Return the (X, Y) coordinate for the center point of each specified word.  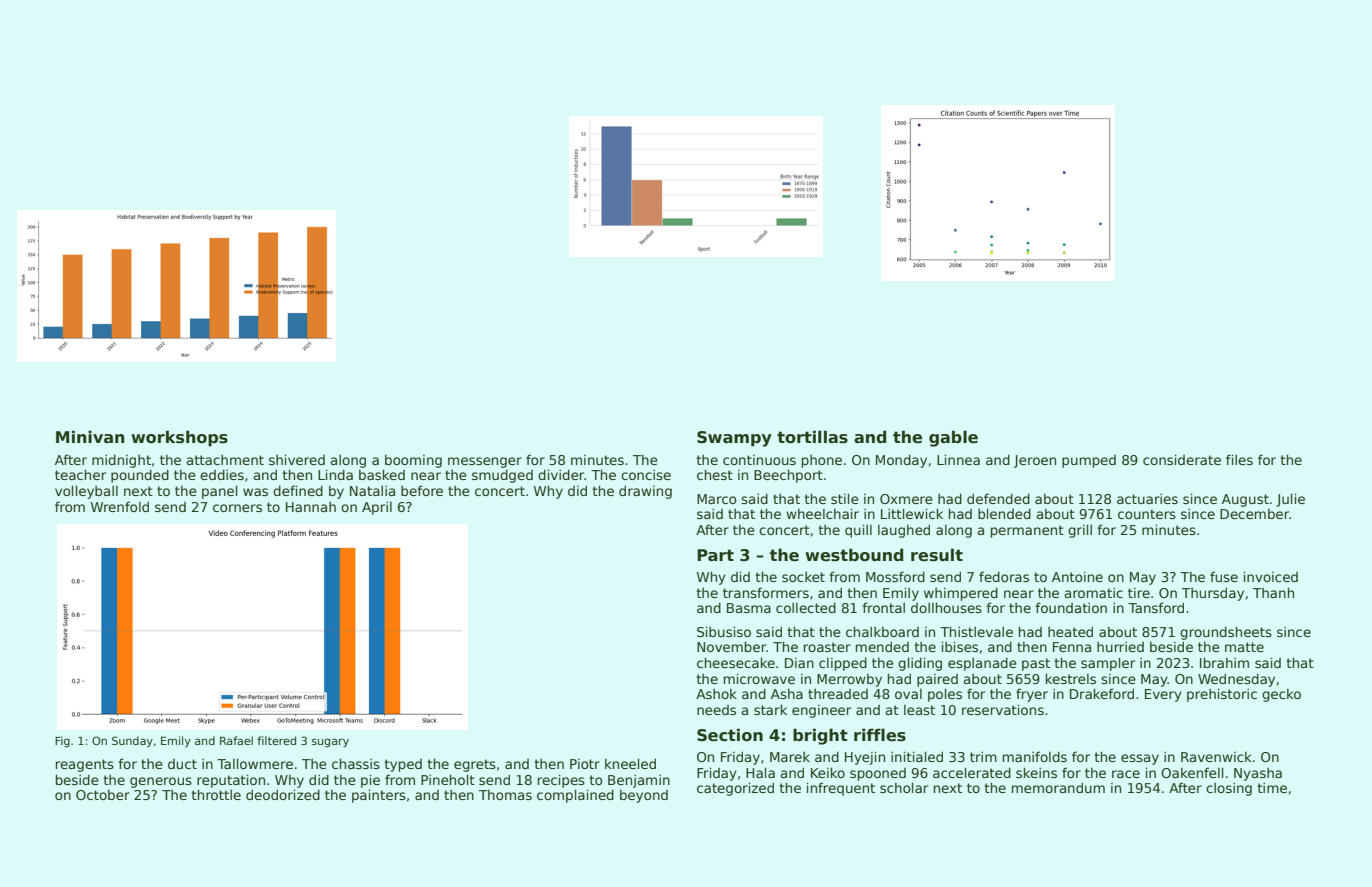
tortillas (812, 437)
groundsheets (1226, 633)
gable (953, 438)
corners (237, 508)
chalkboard (882, 631)
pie (370, 781)
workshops (179, 438)
